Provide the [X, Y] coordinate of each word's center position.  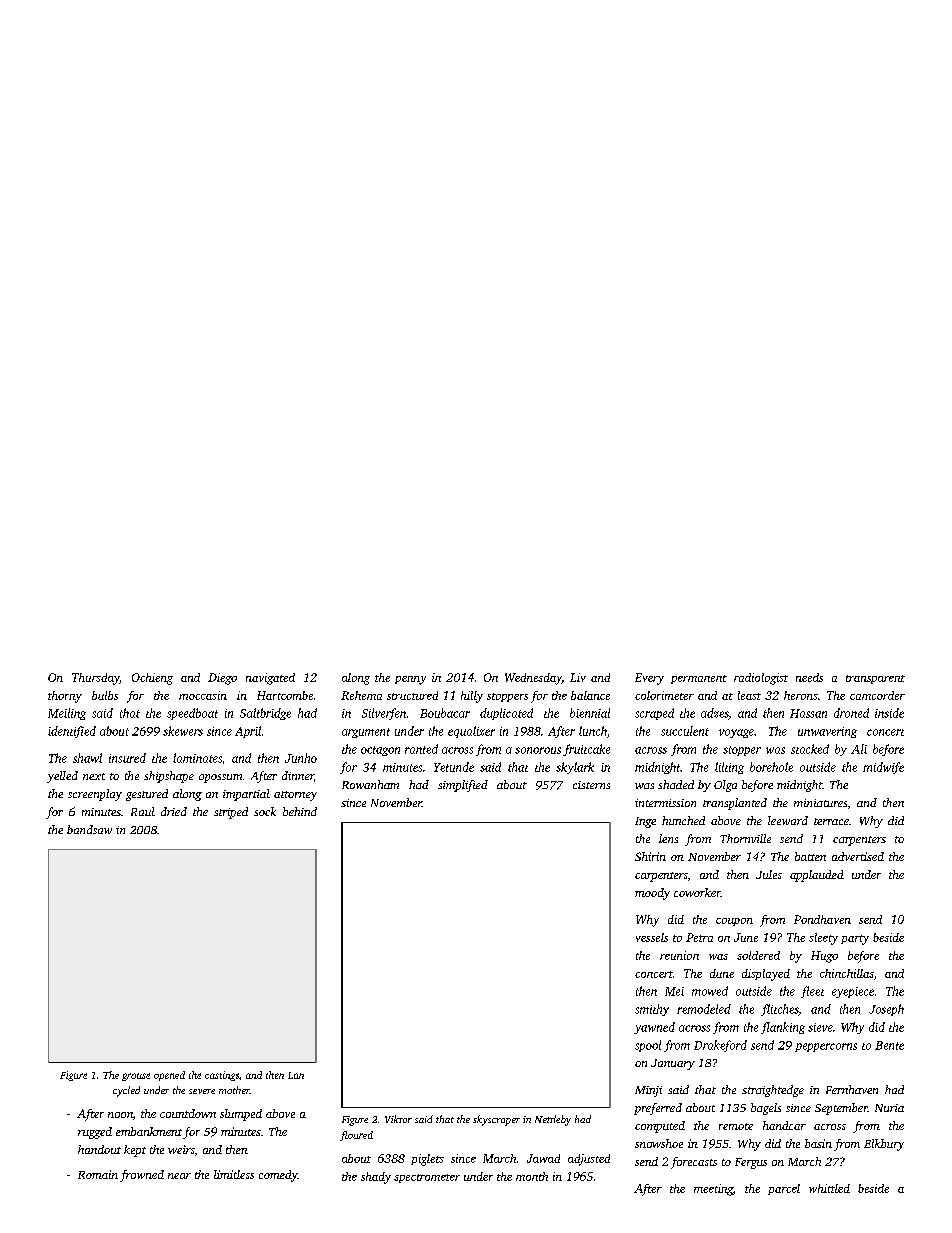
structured [412, 695]
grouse [136, 1077]
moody [652, 894]
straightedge [773, 1091]
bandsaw [89, 829]
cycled [126, 1091]
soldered [758, 955]
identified [72, 732]
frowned [142, 1176]
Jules [769, 874]
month [532, 1176]
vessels [652, 937]
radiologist [761, 679]
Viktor [398, 1119]
